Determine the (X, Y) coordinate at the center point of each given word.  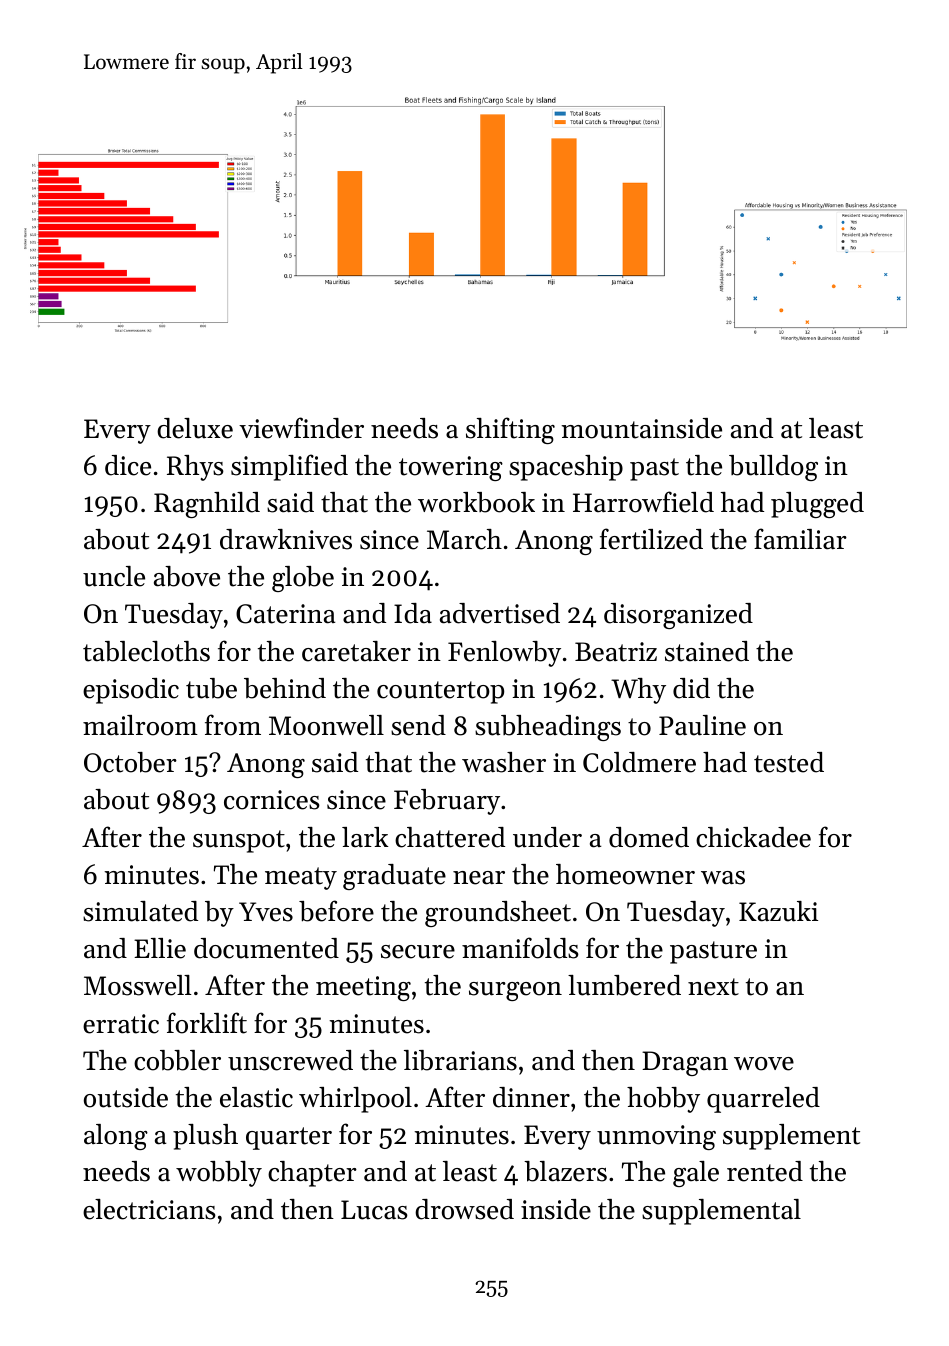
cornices (272, 800)
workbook (476, 502)
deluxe (195, 428)
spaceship (566, 468)
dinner (531, 1097)
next (713, 987)
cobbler (177, 1060)
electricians (149, 1209)
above (187, 576)
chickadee (753, 837)
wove (764, 1064)
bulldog (773, 468)
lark (365, 837)
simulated (140, 911)
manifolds (520, 948)
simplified (289, 467)
